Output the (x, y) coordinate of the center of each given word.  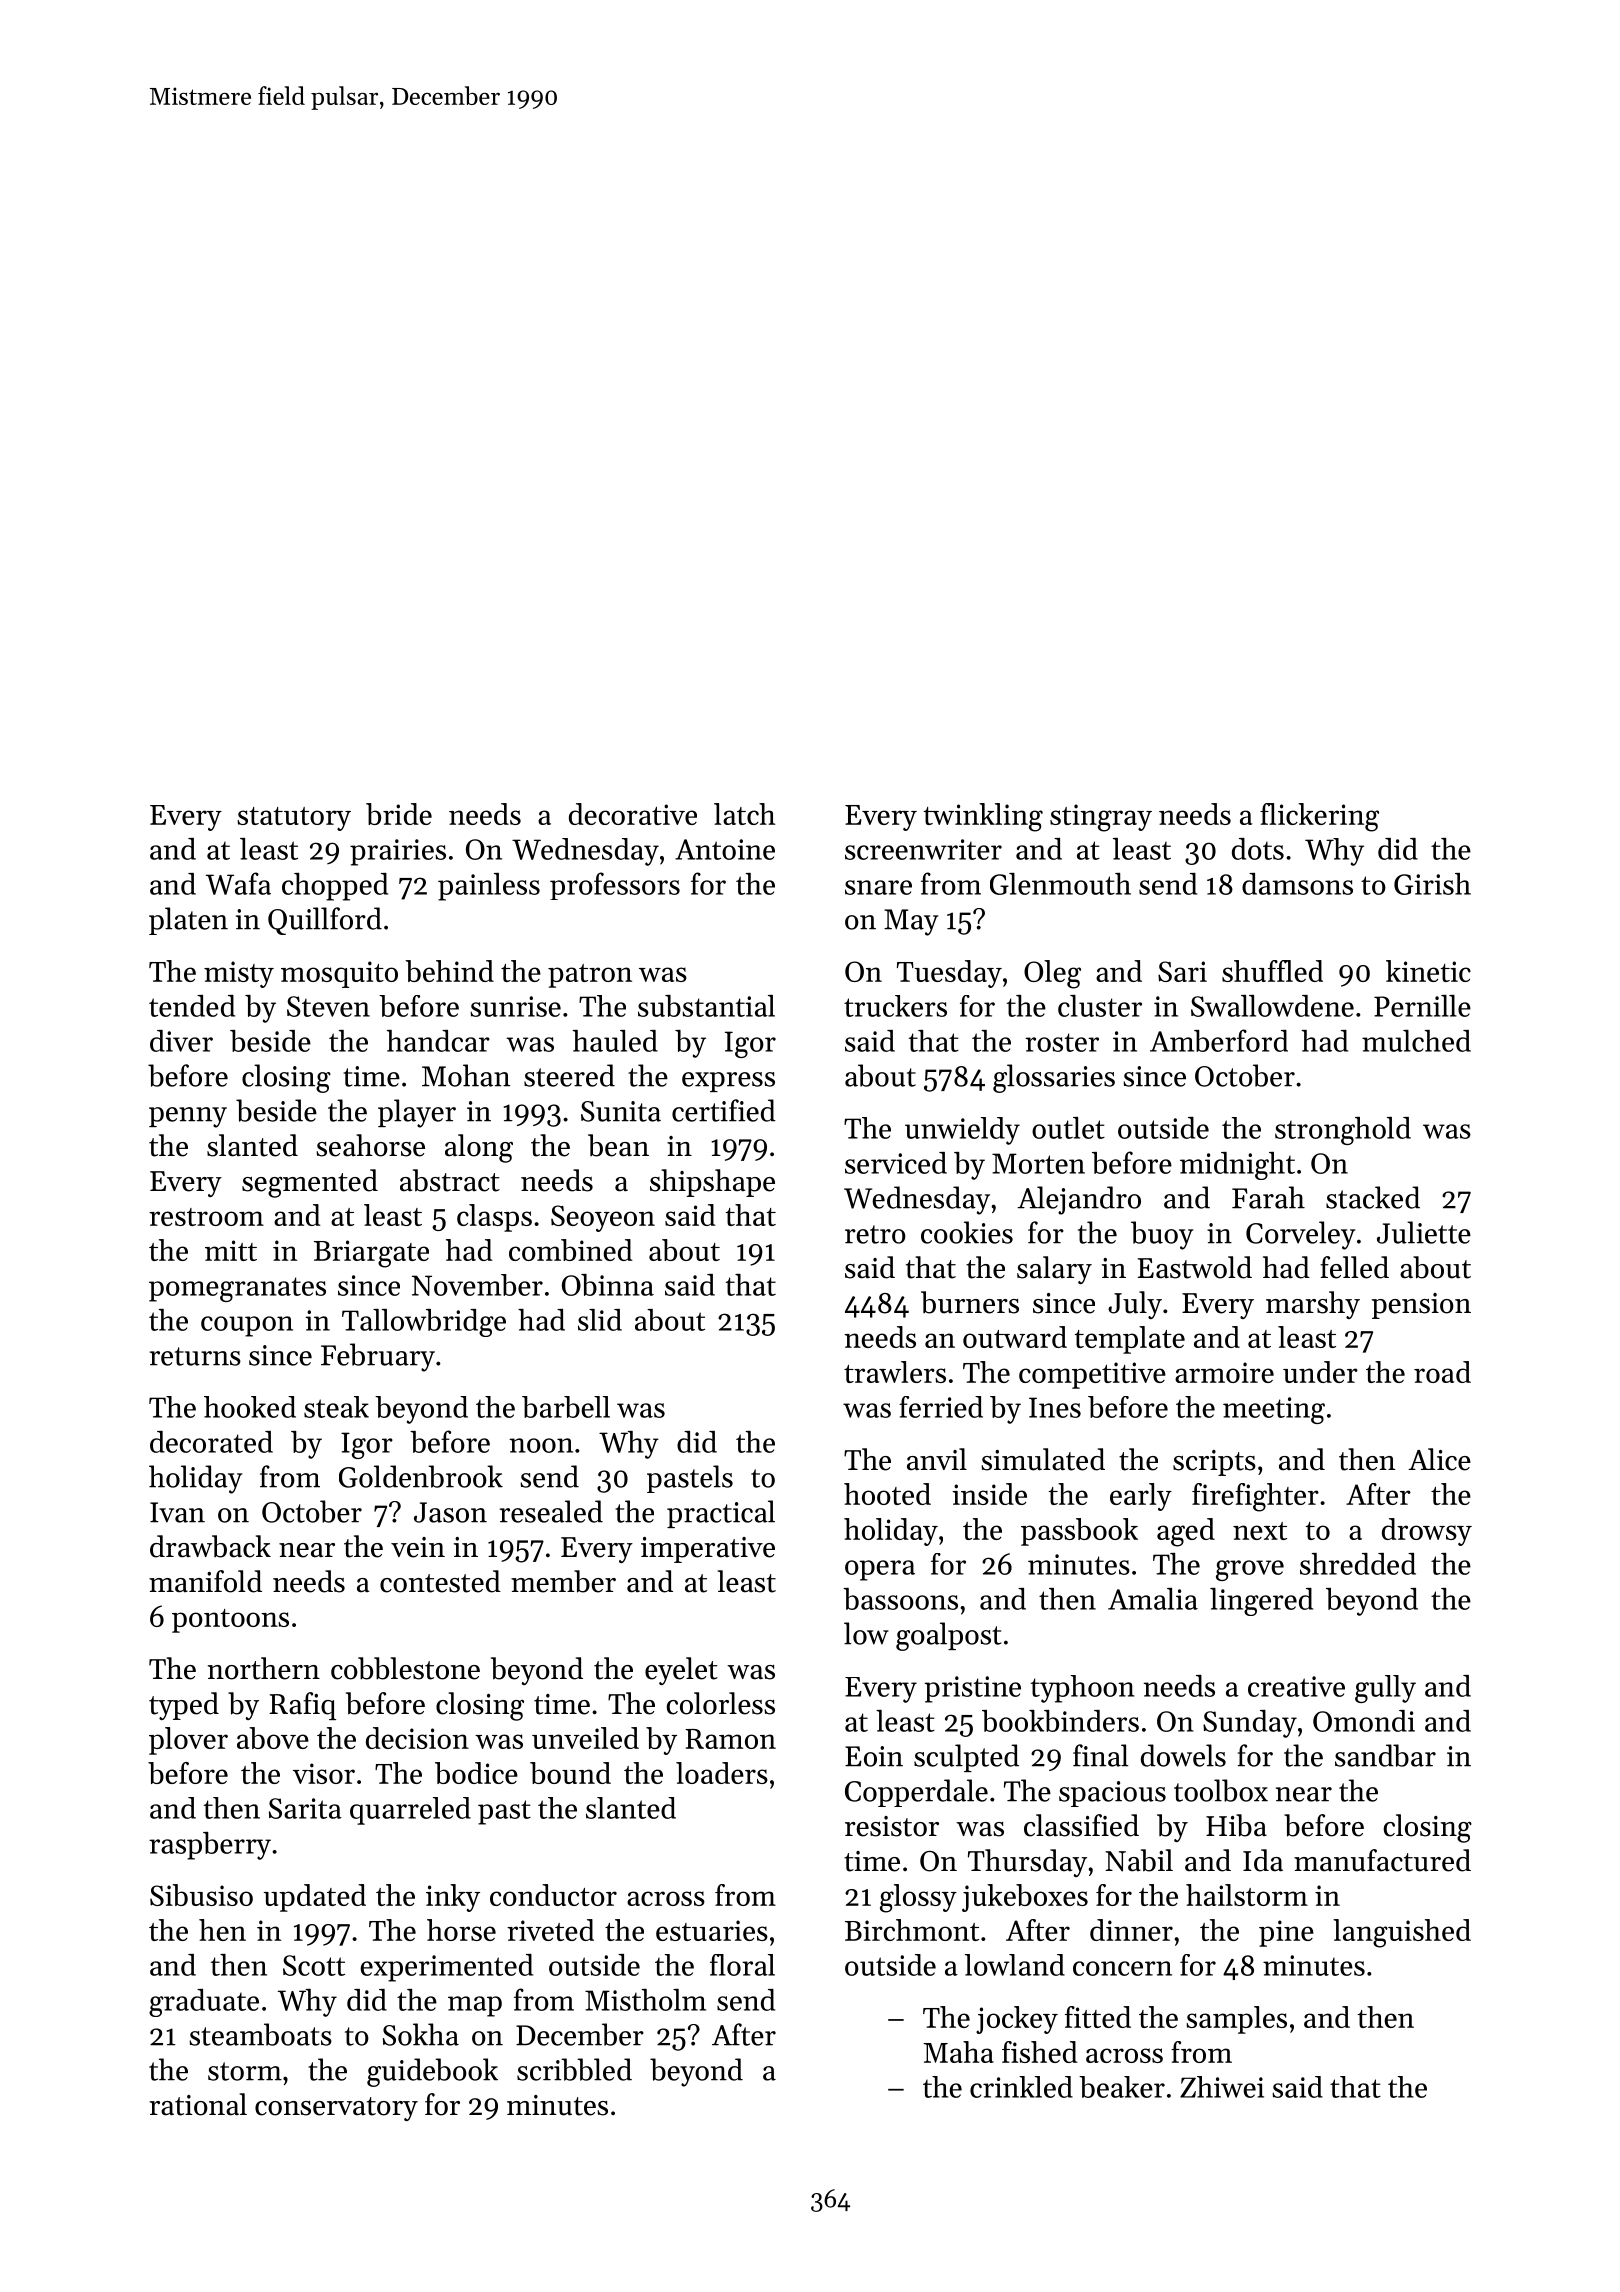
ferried (941, 1407)
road (1442, 1372)
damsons (1297, 884)
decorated (211, 1442)
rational (198, 2104)
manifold (205, 1581)
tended (192, 1006)
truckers (895, 1006)
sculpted (966, 1758)
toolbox (1221, 1790)
